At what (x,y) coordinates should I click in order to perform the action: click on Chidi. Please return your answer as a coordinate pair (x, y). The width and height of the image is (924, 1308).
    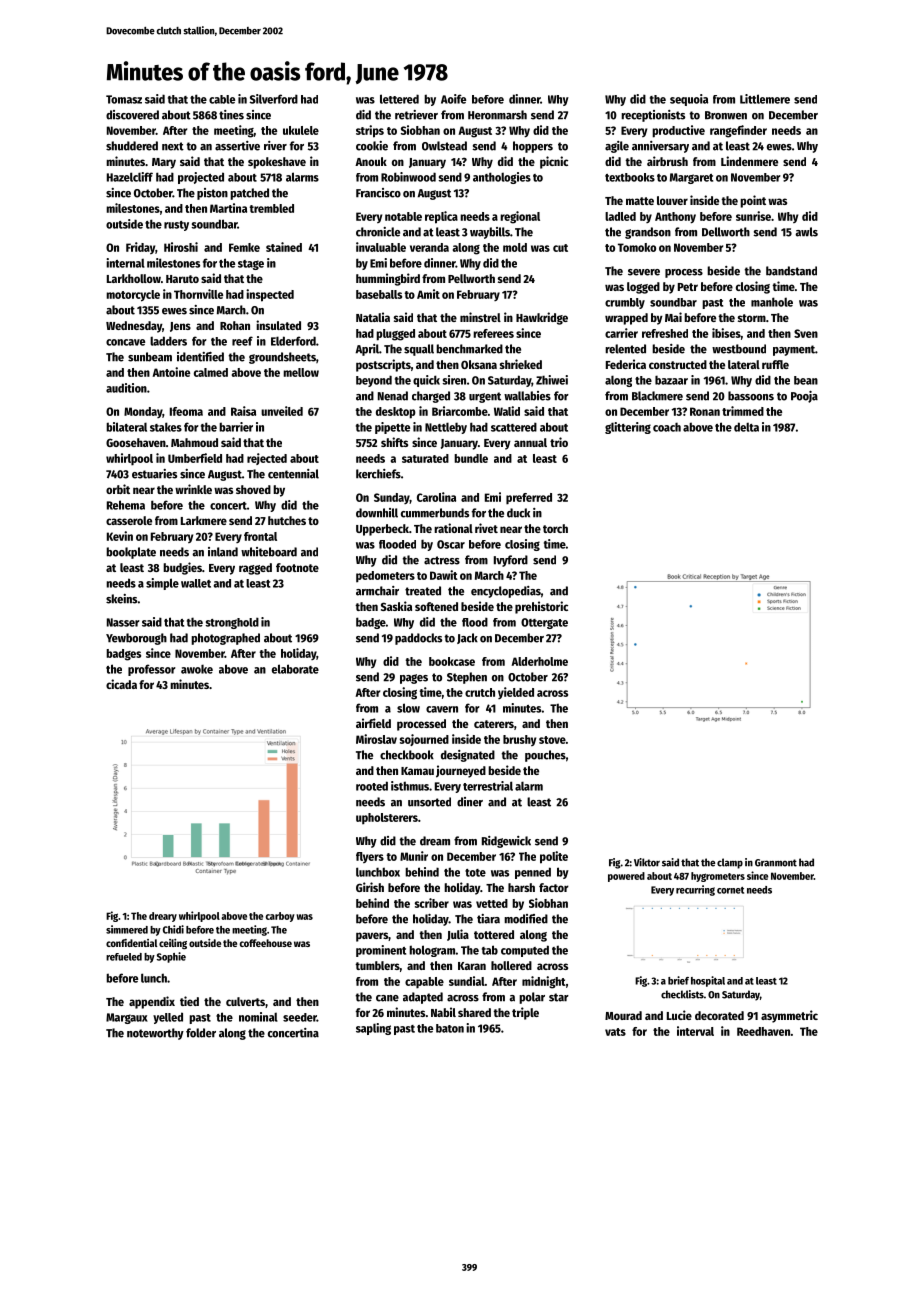
    Looking at the image, I should click on (173, 929).
